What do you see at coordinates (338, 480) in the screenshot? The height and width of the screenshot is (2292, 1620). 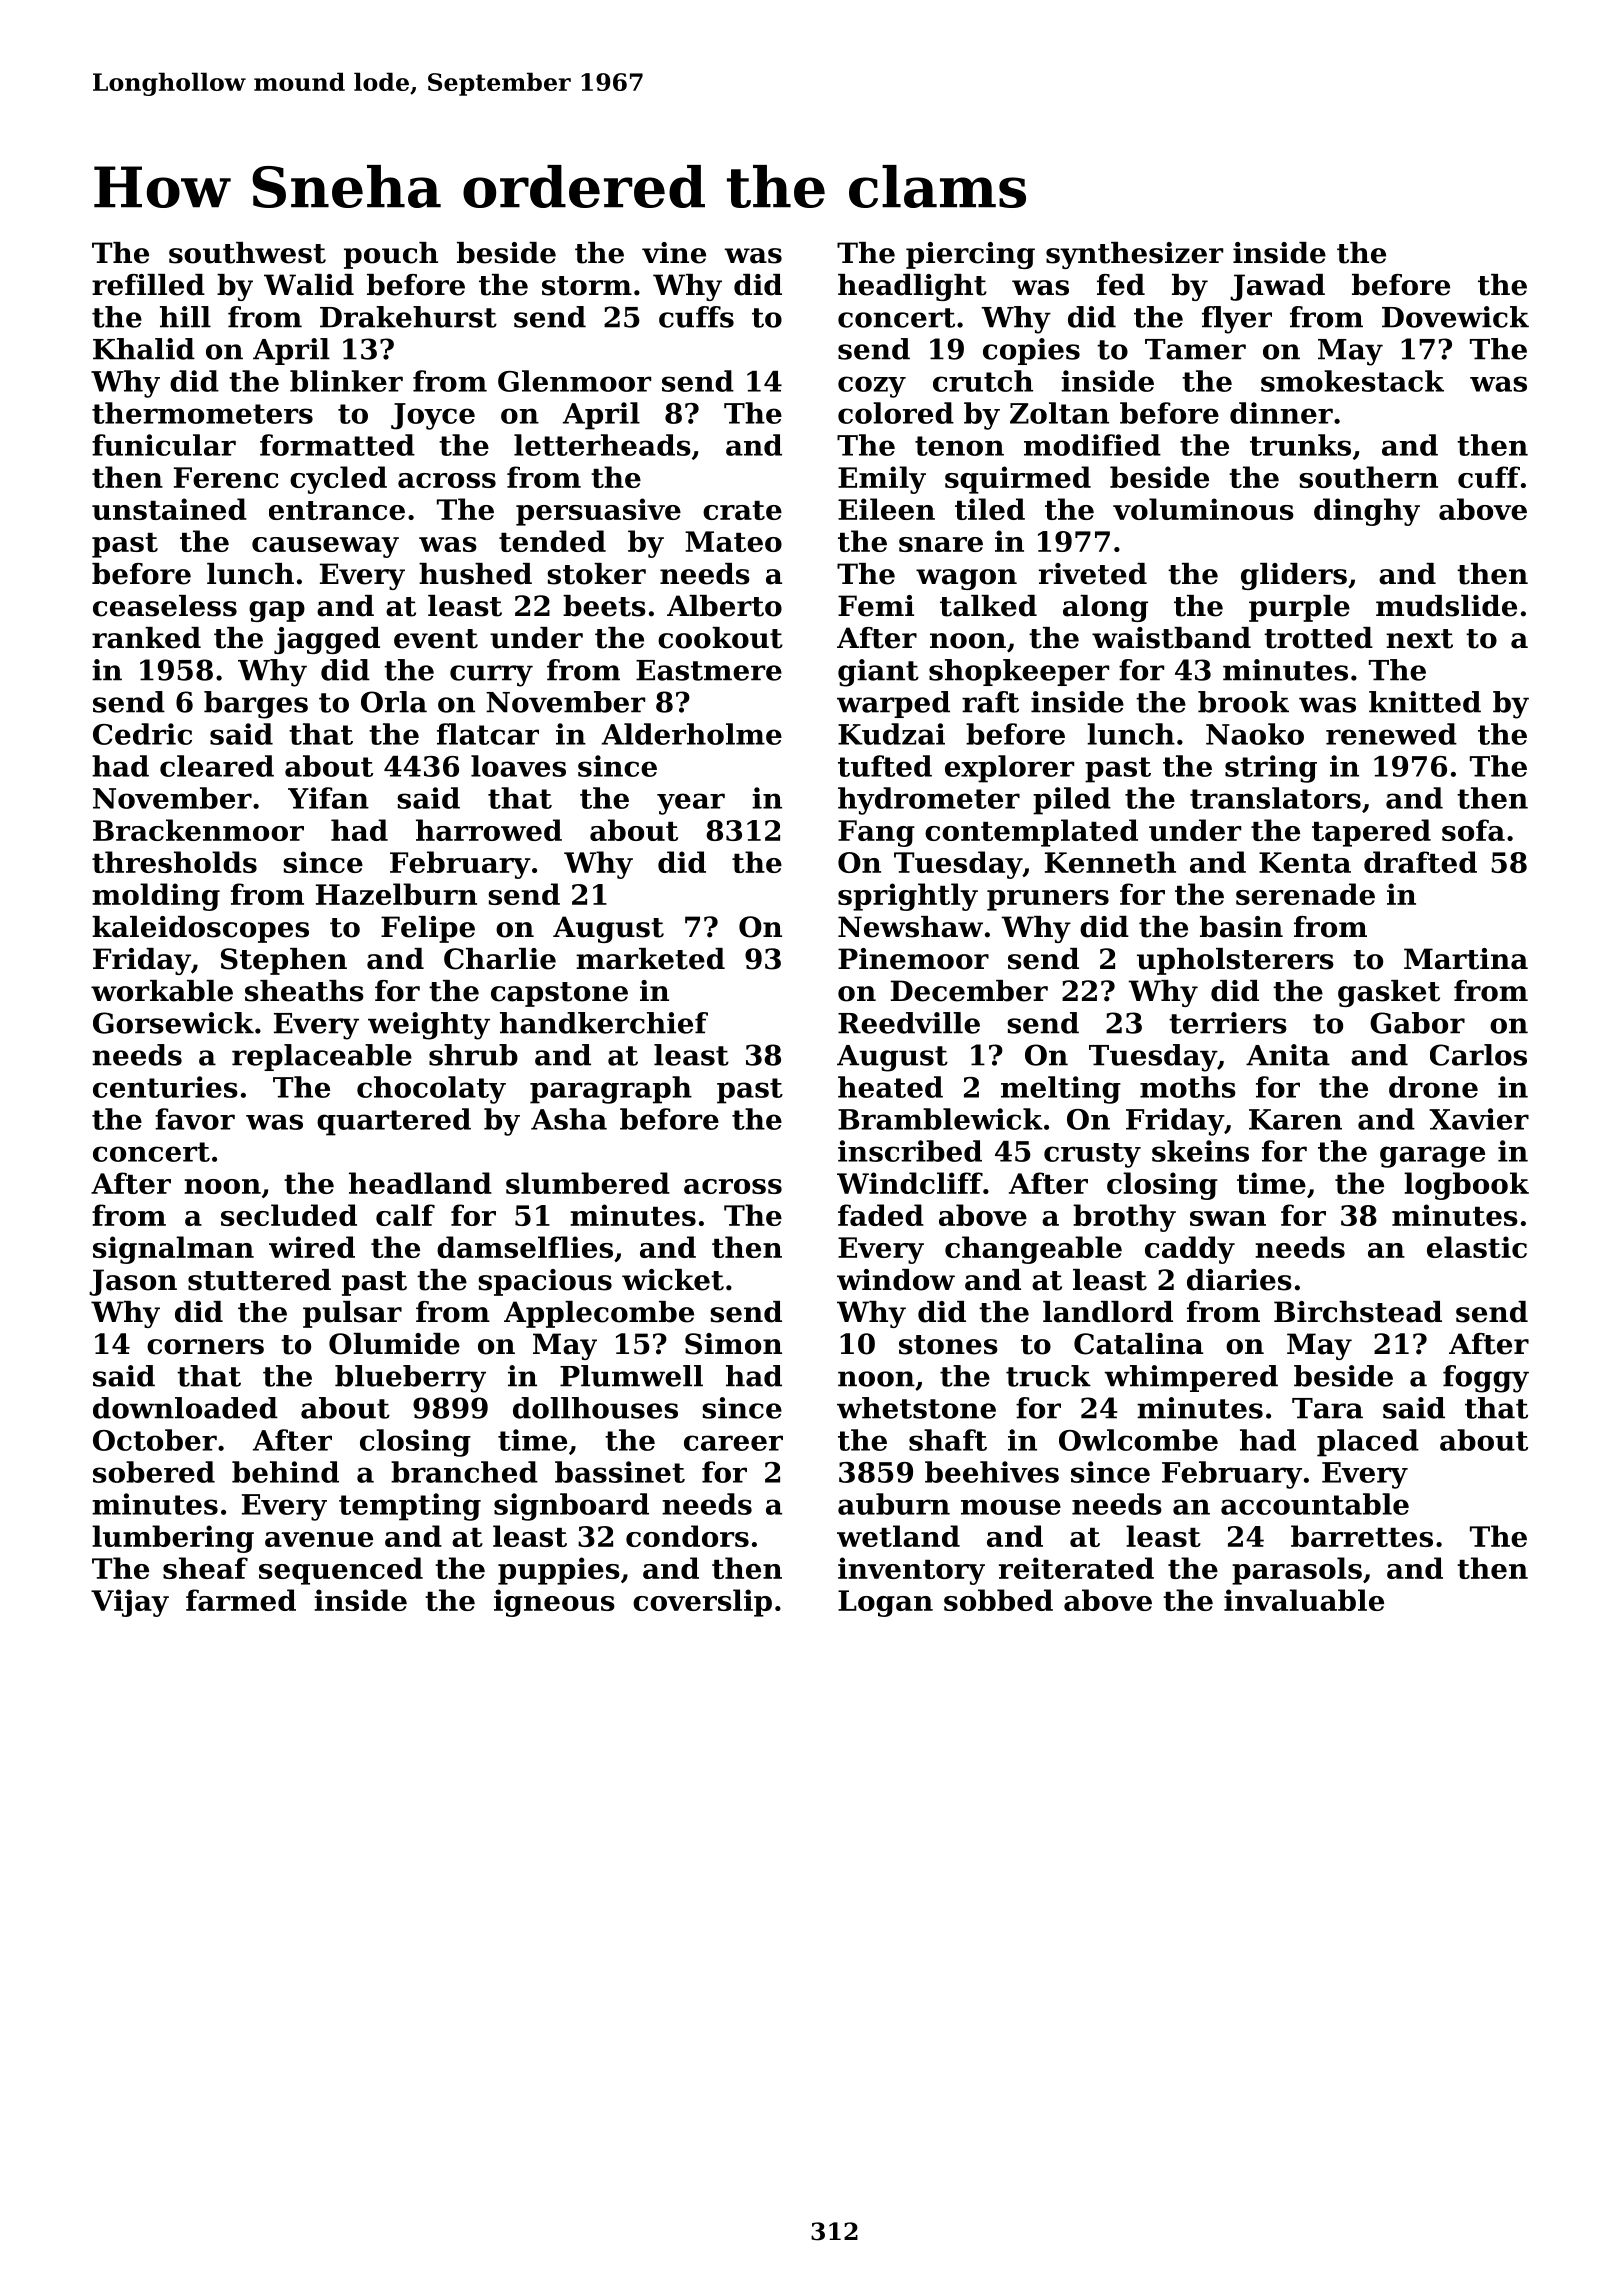 I see `cycled` at bounding box center [338, 480].
